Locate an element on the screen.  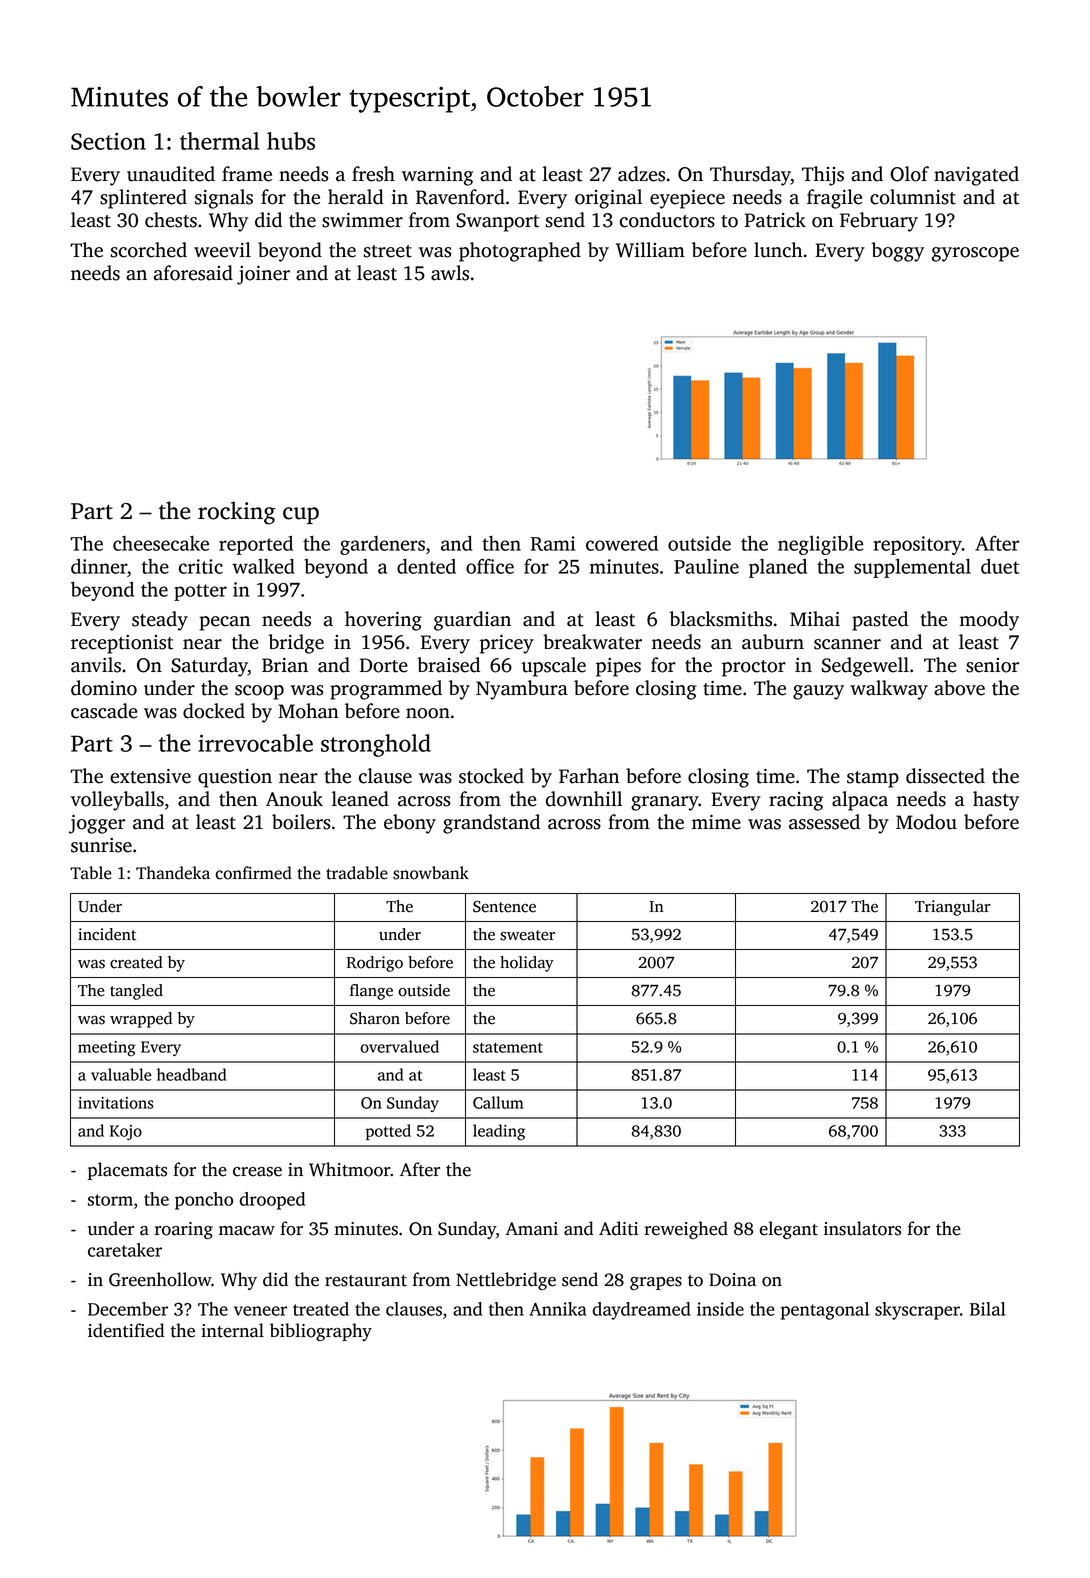
leading is located at coordinates (499, 1132).
